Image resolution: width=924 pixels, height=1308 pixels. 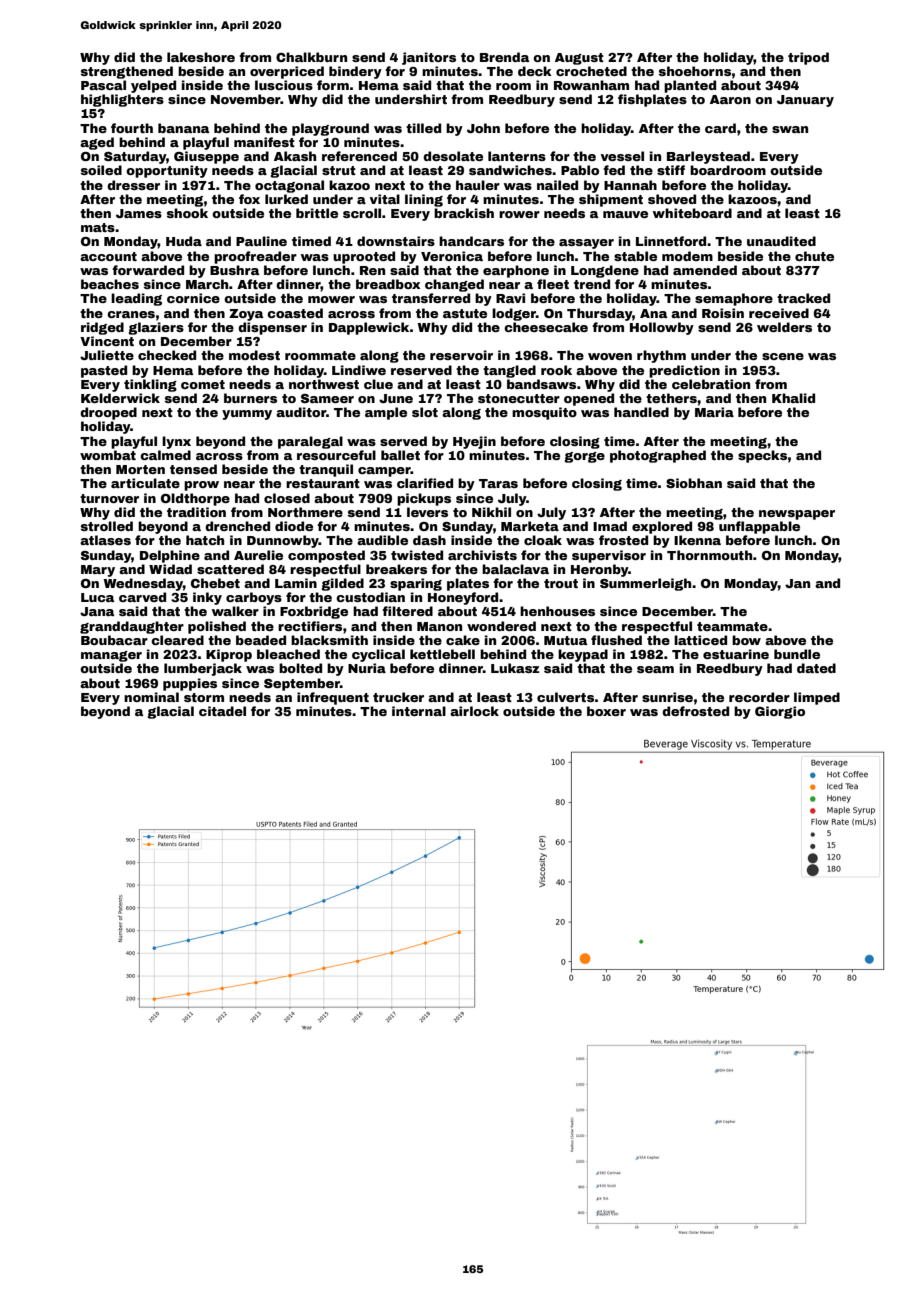 I want to click on Thornmouth, so click(x=709, y=555).
